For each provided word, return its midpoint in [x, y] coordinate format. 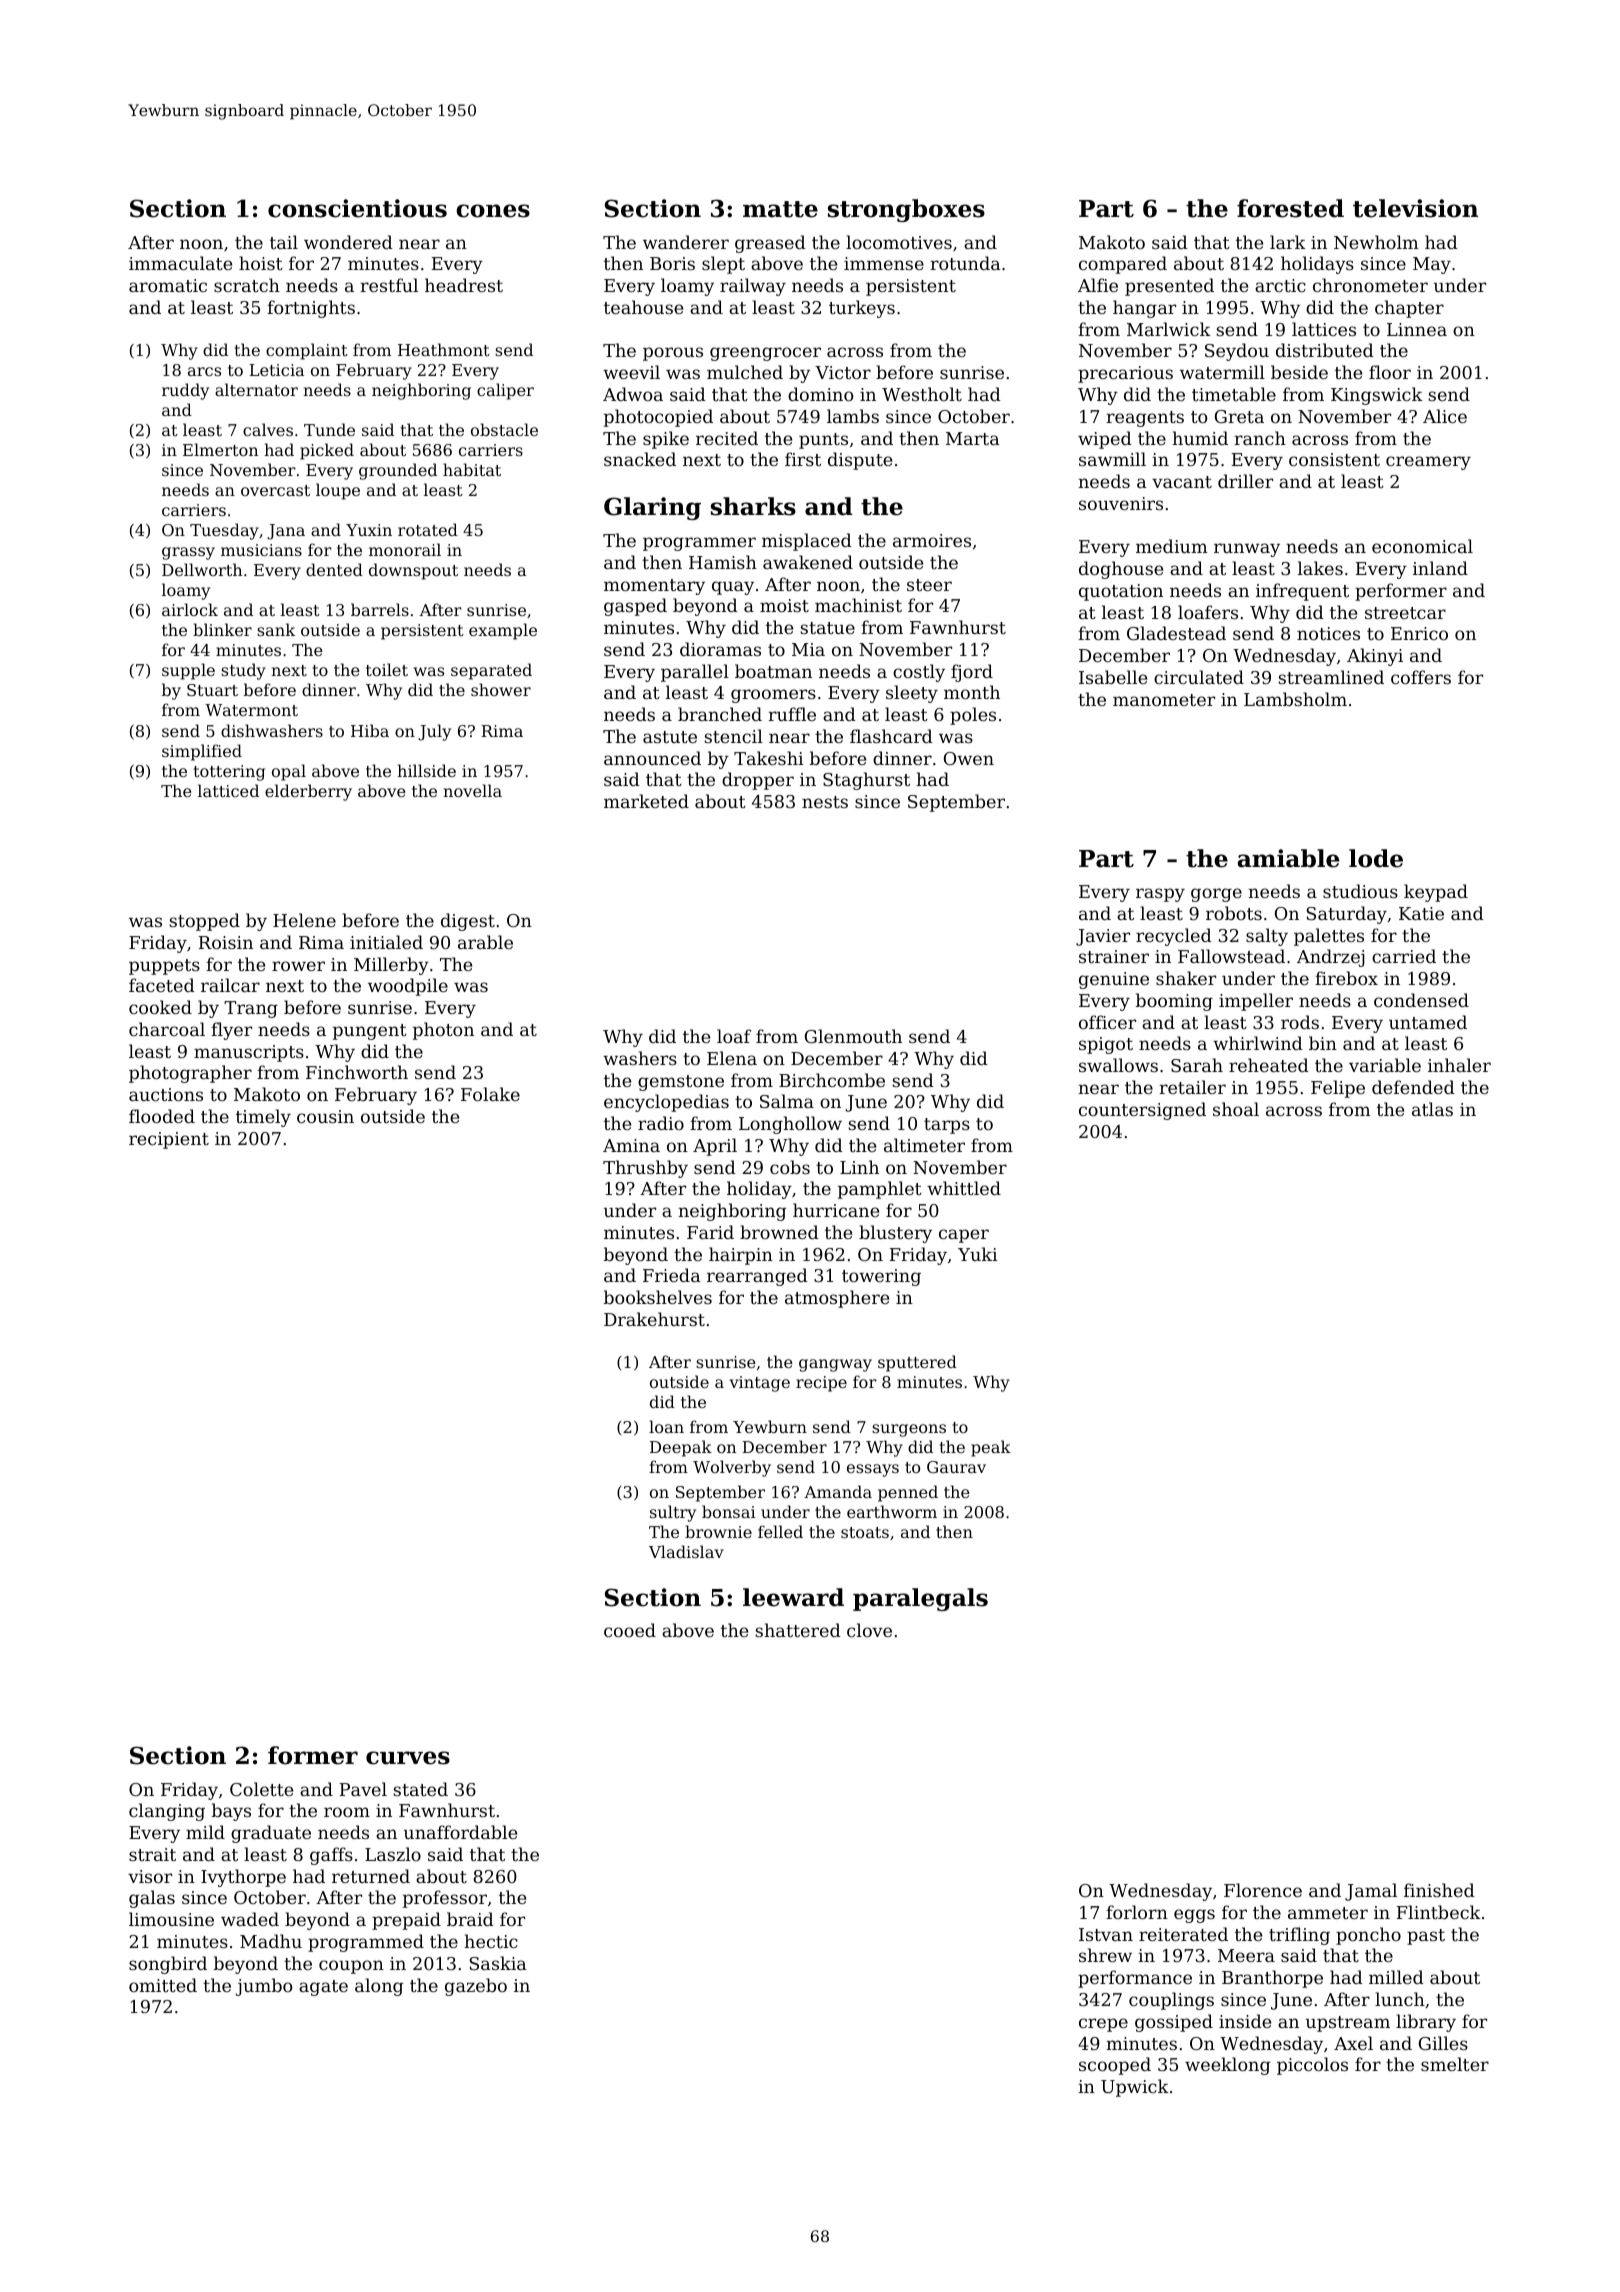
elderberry [308, 792]
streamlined [1331, 677]
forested [1290, 208]
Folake [490, 1094]
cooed [630, 1630]
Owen [969, 758]
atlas [1432, 1109]
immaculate [180, 263]
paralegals [920, 1599]
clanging [167, 1812]
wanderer [686, 242]
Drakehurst [654, 1319]
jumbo [264, 1987]
